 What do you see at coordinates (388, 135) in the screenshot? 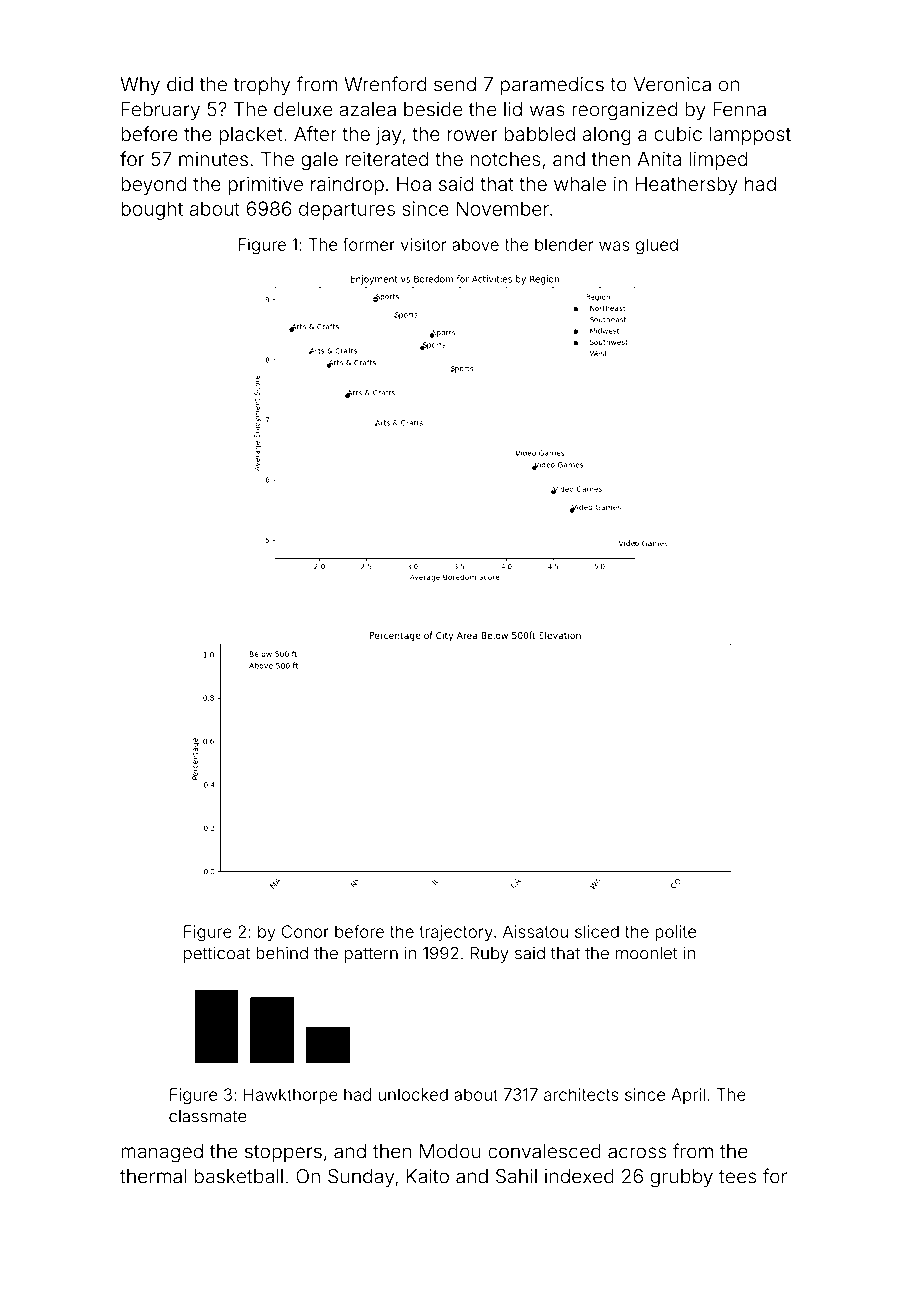
I see `jay` at bounding box center [388, 135].
